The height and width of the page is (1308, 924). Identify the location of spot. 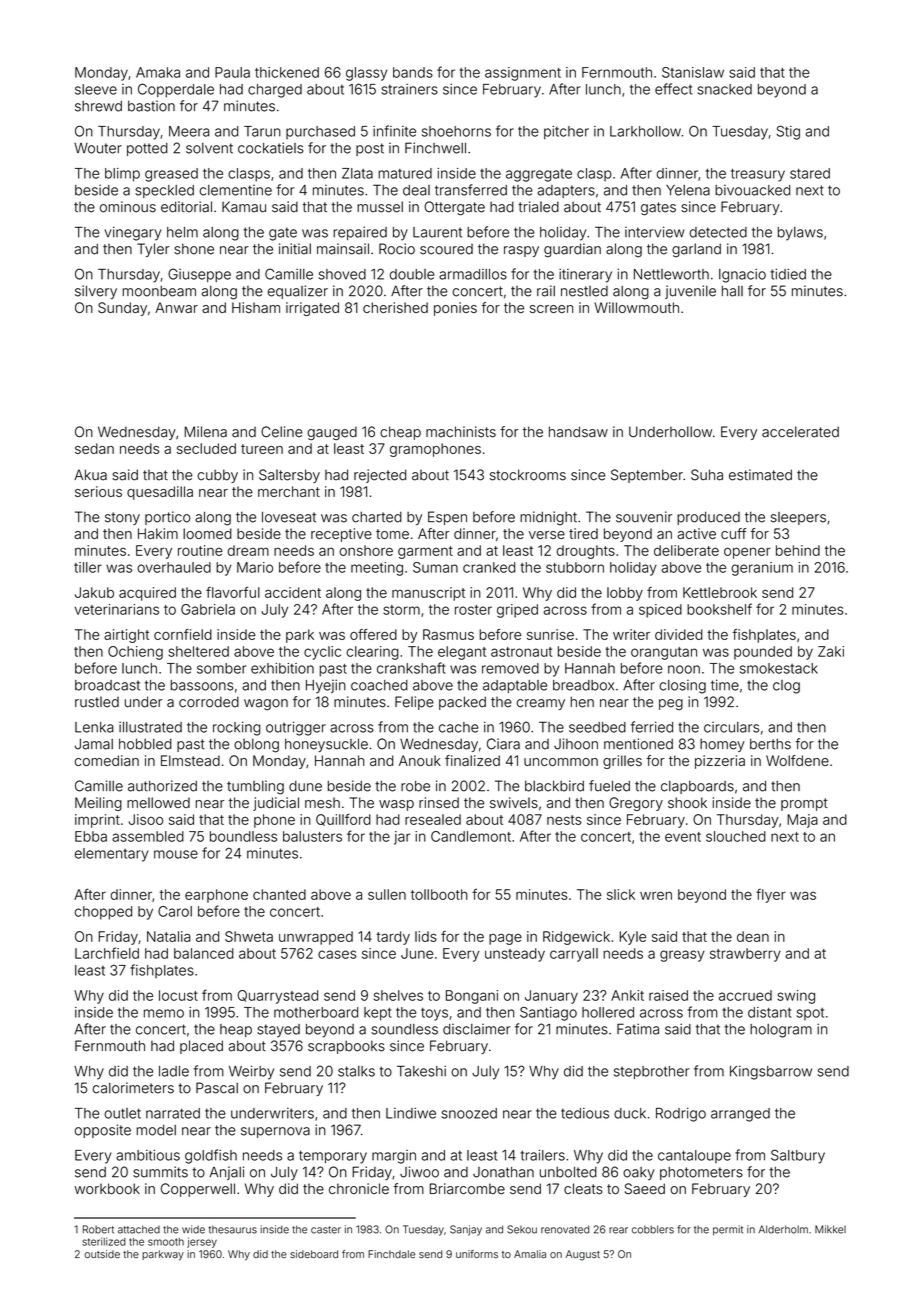
(810, 1014).
